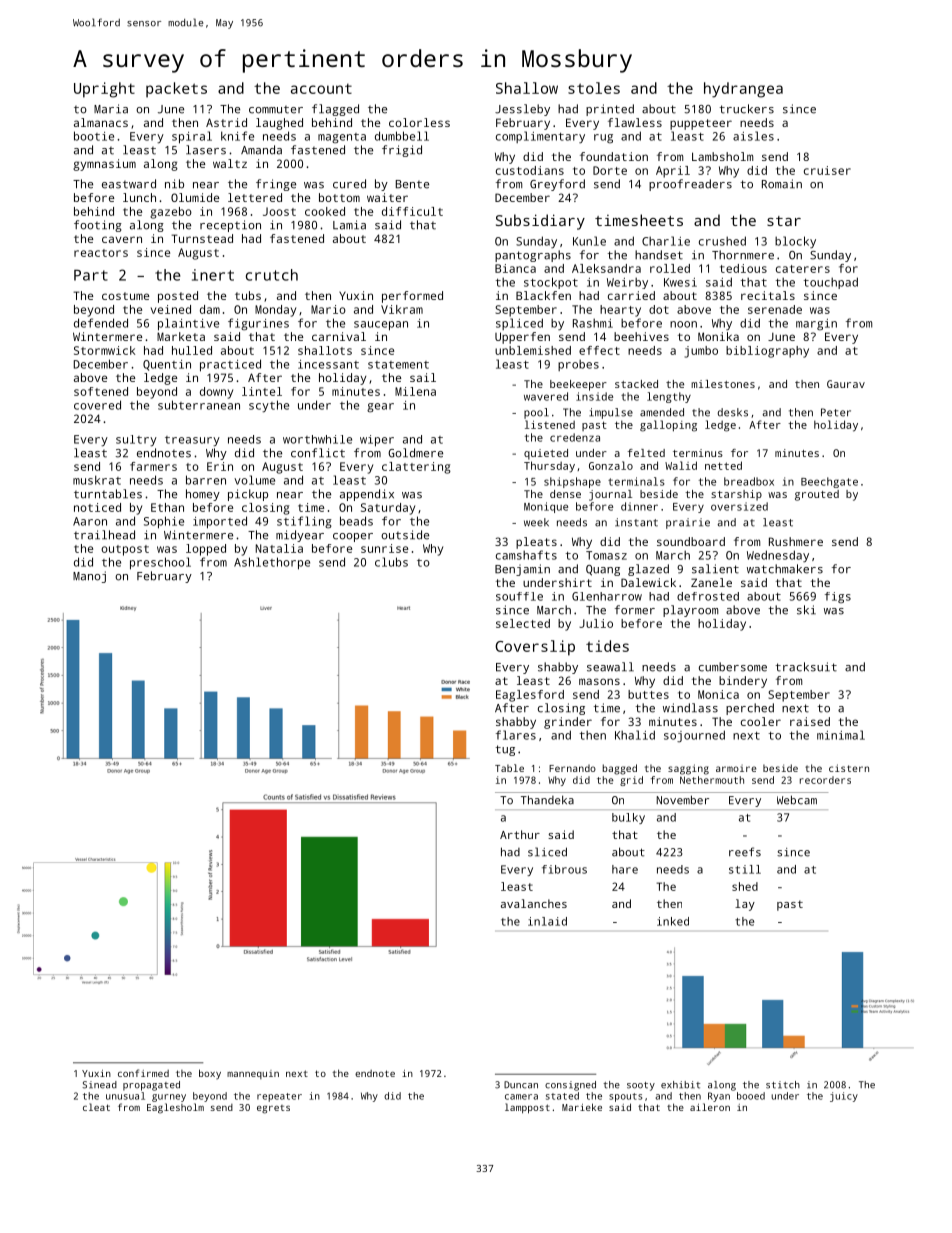 Image resolution: width=952 pixels, height=1233 pixels. I want to click on Duncan, so click(521, 1085).
